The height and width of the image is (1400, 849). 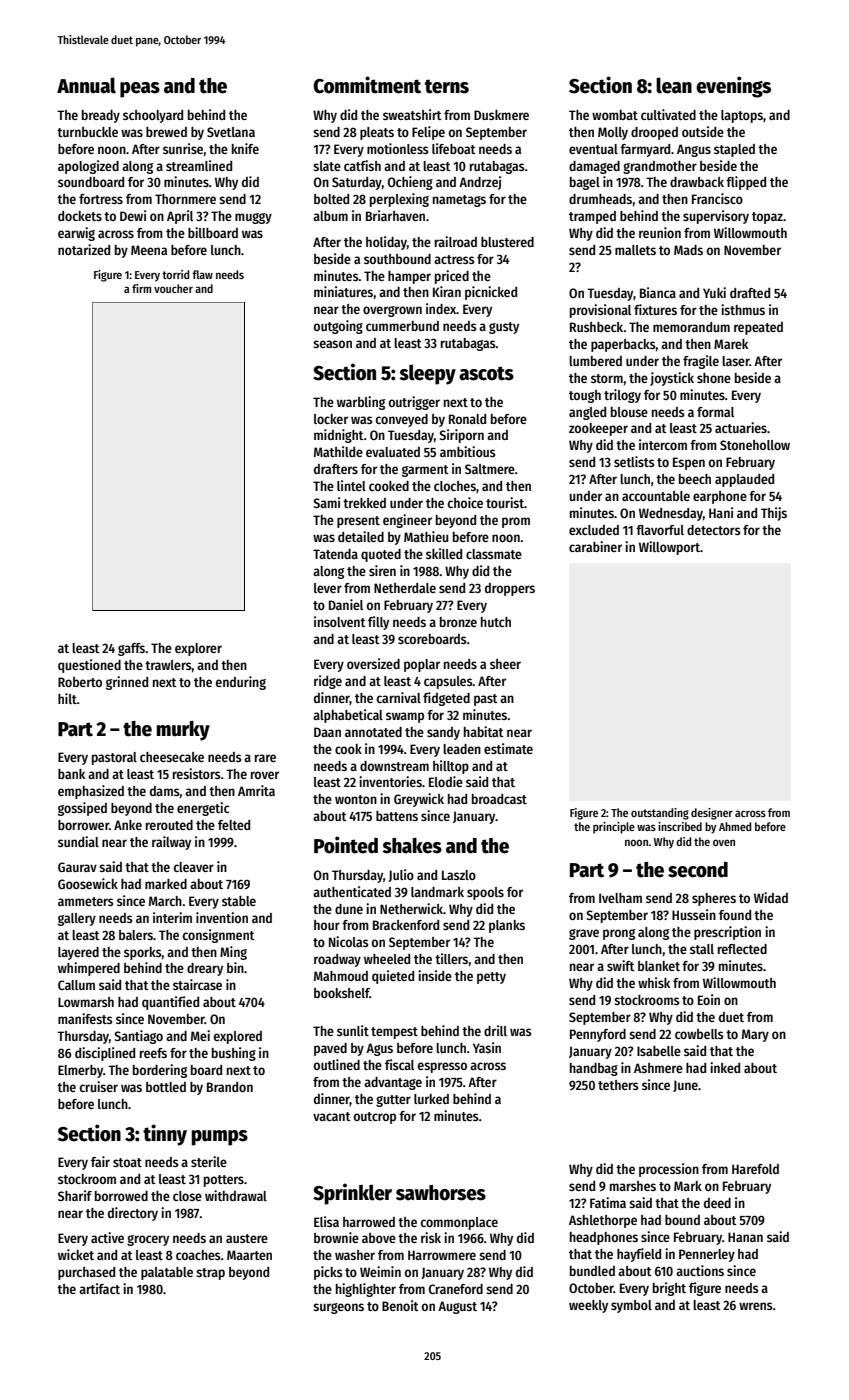 I want to click on Andrzej, so click(x=480, y=183).
